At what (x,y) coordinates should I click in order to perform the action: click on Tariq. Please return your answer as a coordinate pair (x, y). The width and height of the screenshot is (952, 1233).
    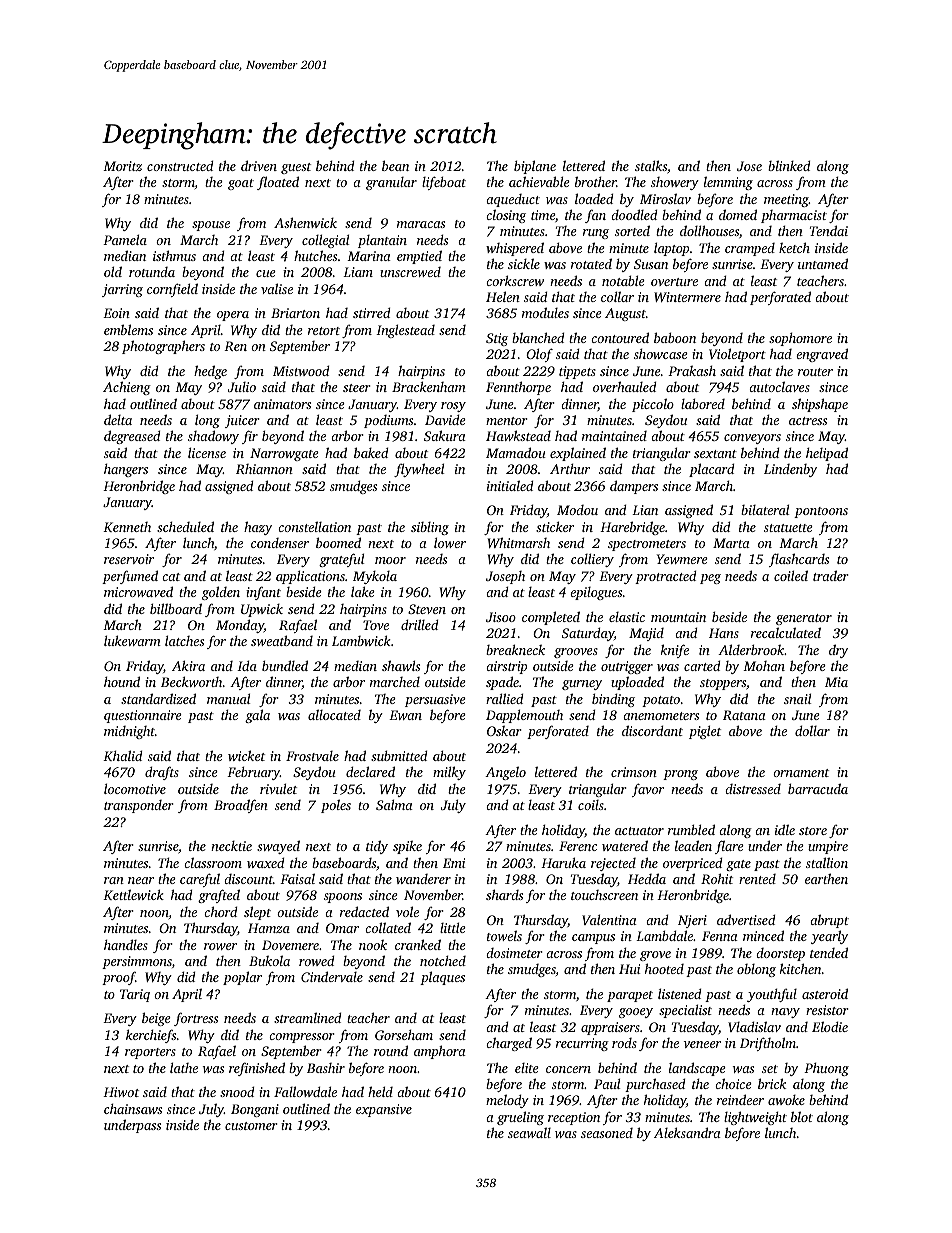
    Looking at the image, I should click on (135, 995).
